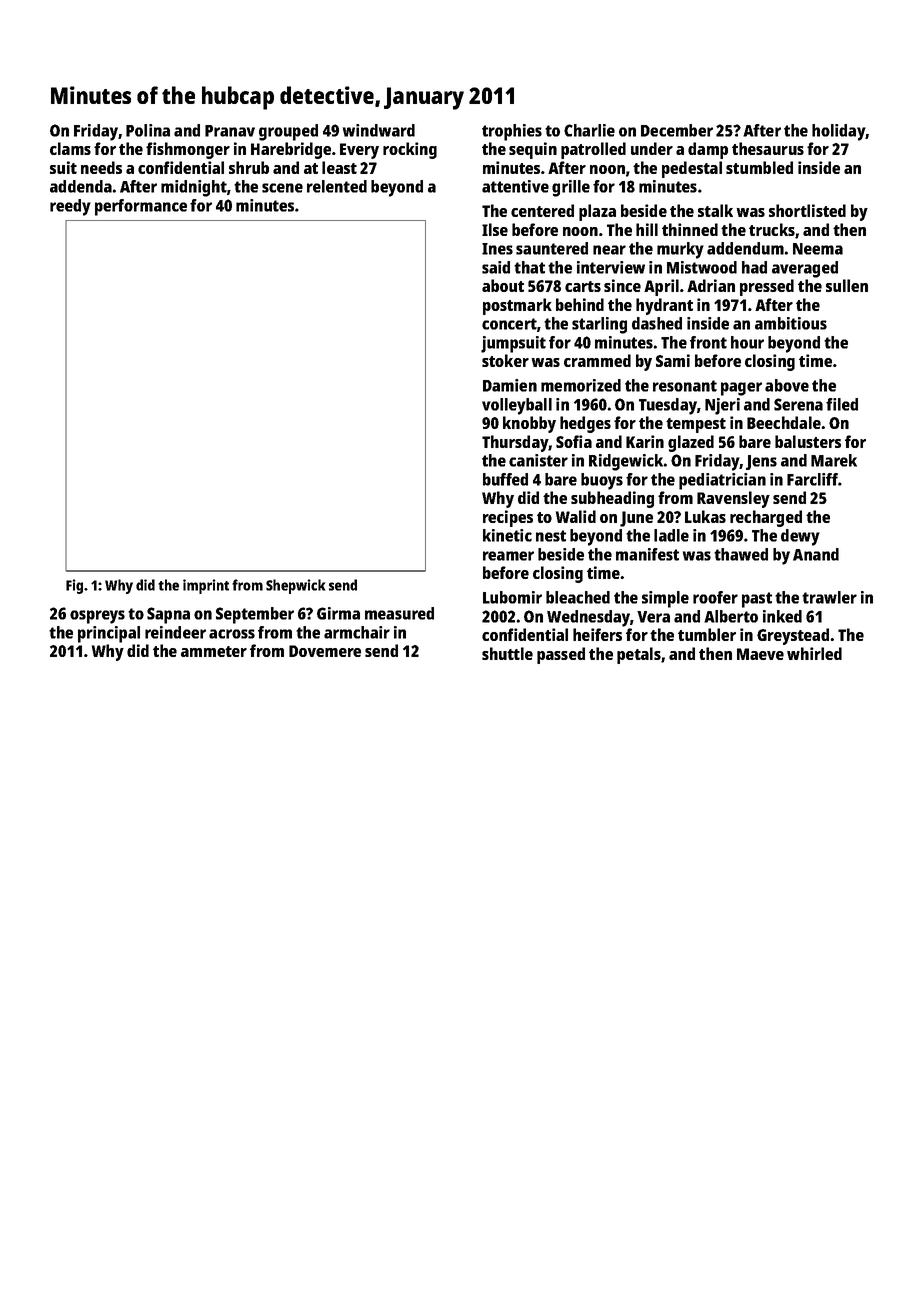  I want to click on December, so click(677, 130).
